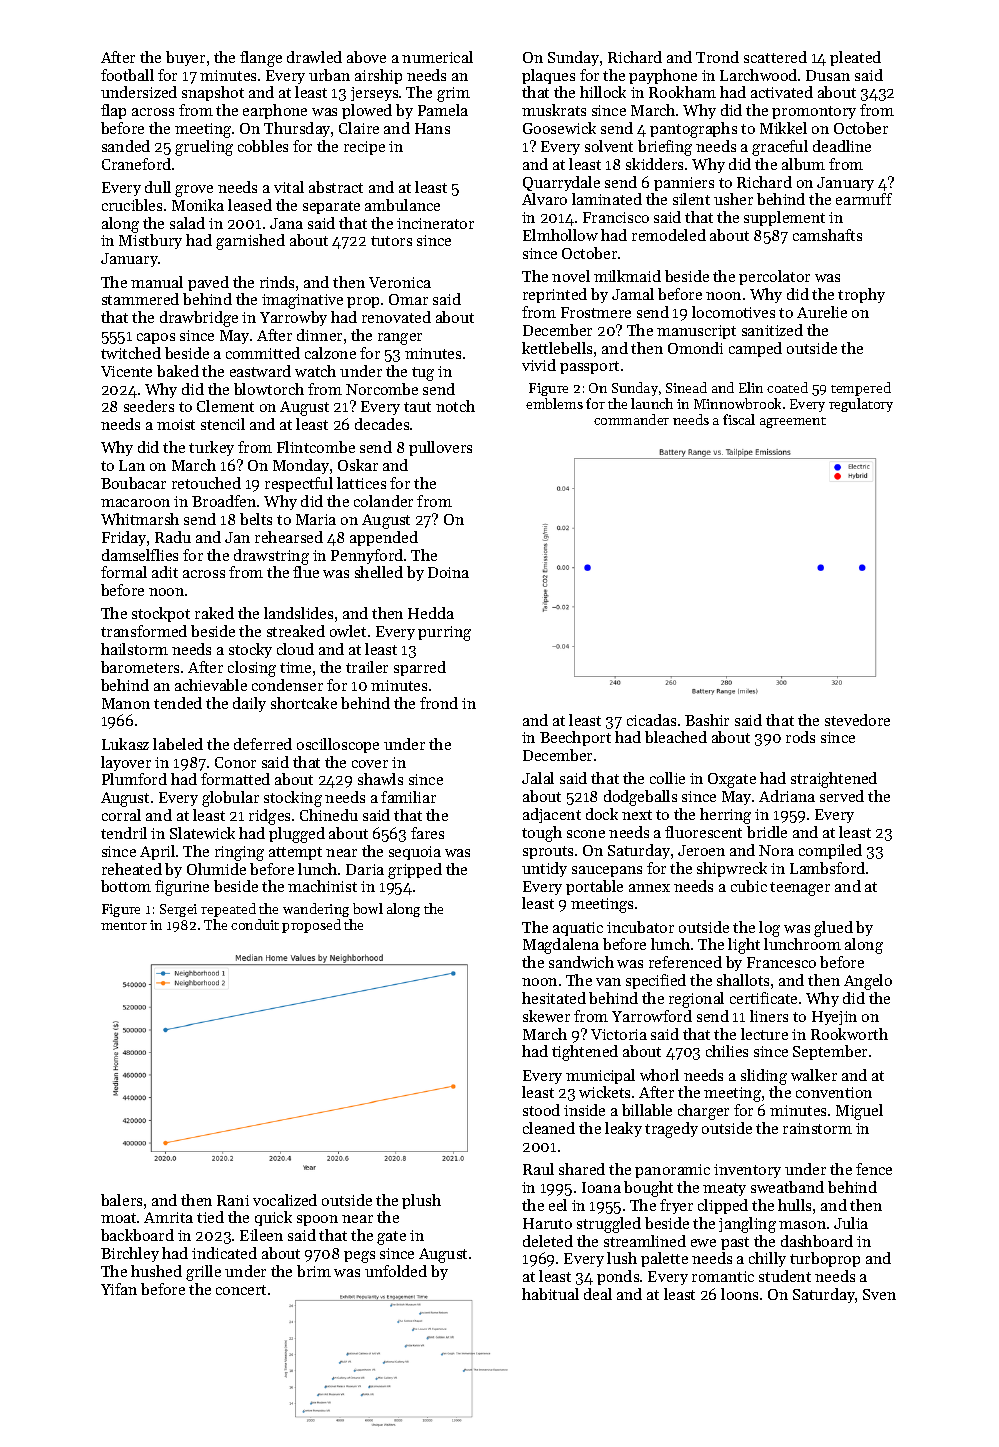 The width and height of the image is (999, 1447). What do you see at coordinates (541, 1110) in the image?
I see `stood` at bounding box center [541, 1110].
